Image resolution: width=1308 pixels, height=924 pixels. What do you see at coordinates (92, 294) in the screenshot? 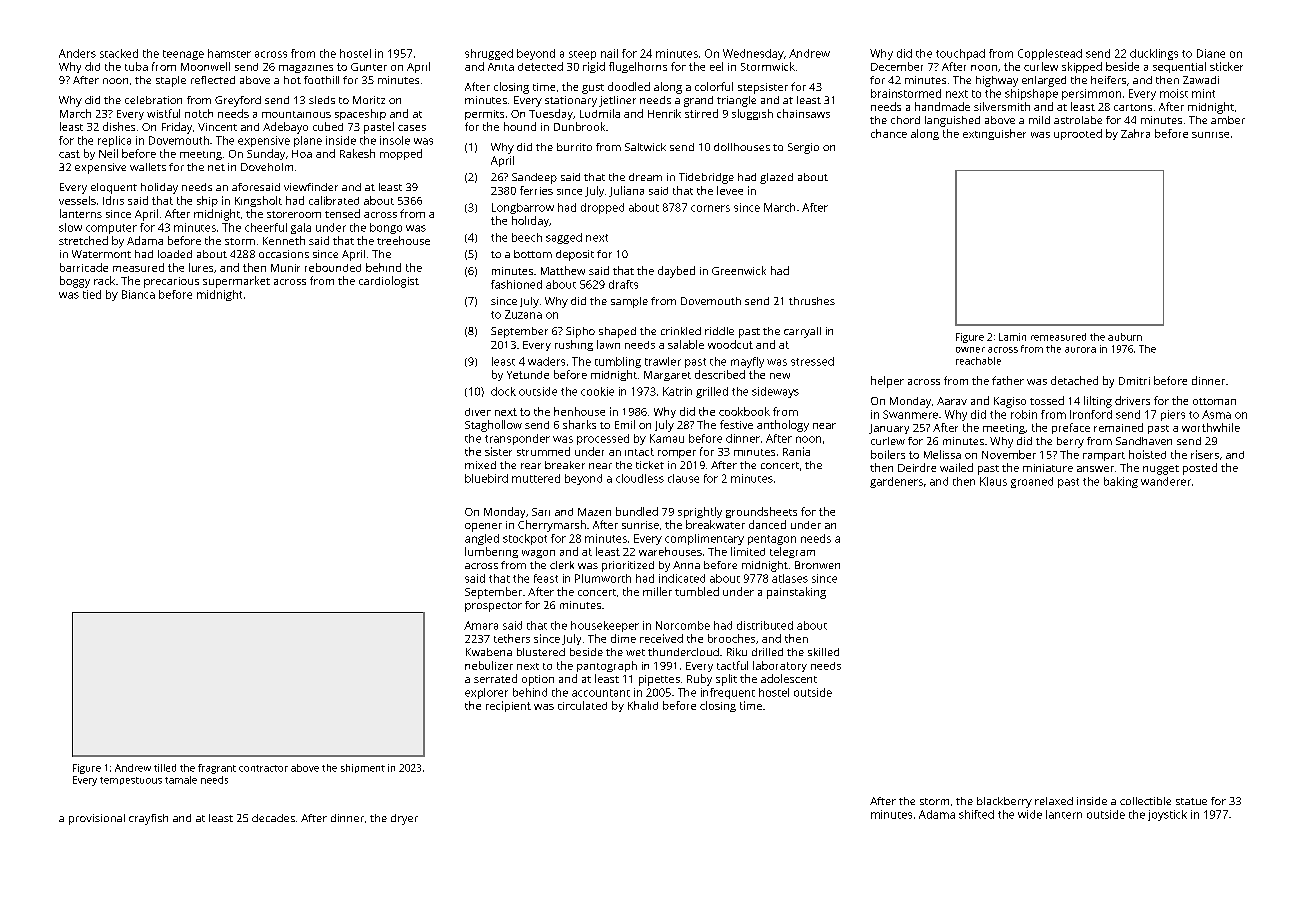
I see `tied` at bounding box center [92, 294].
